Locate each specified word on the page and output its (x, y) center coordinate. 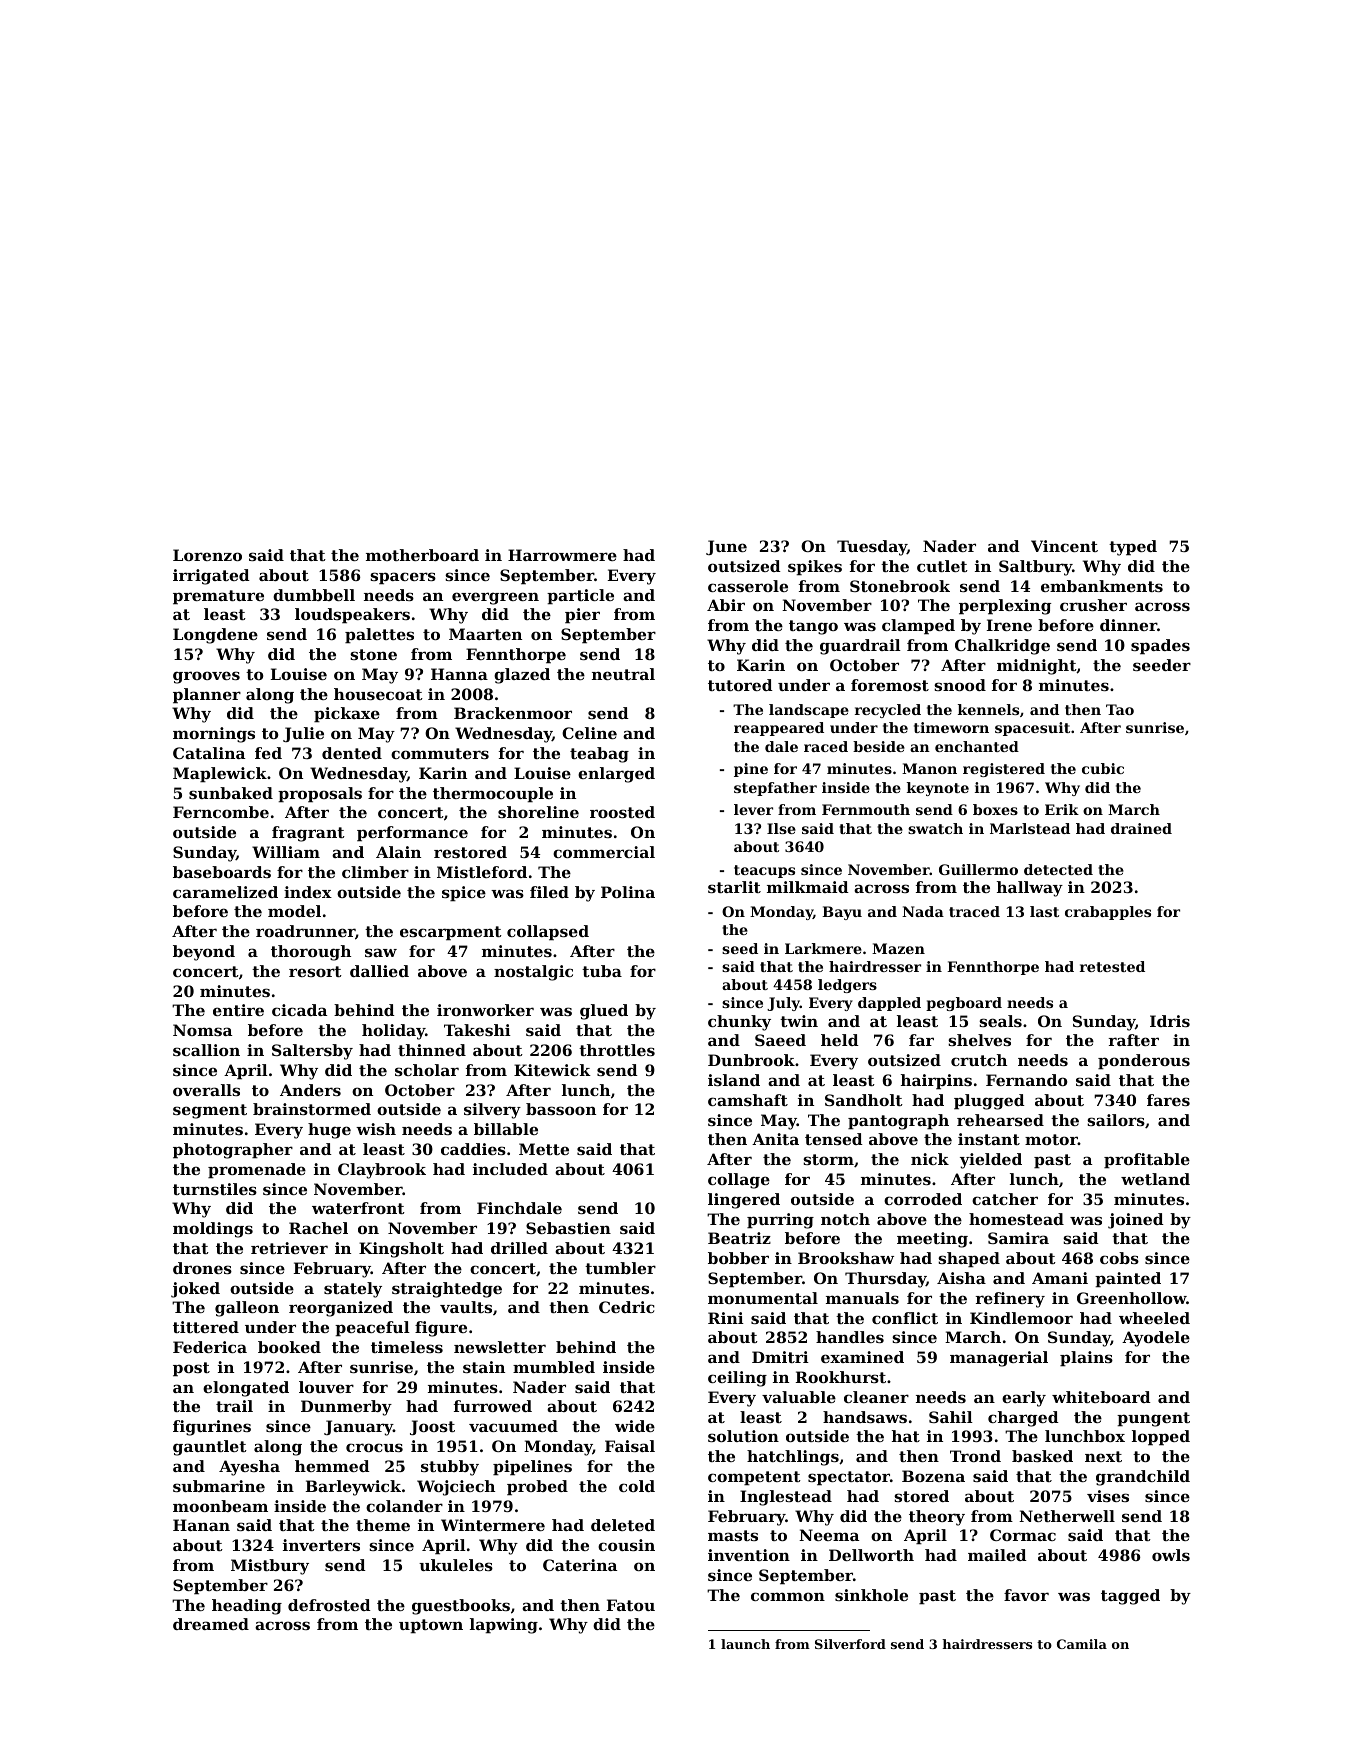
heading (247, 1607)
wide (635, 1426)
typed (1133, 548)
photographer (233, 1151)
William (286, 852)
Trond (975, 1456)
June (726, 547)
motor (1051, 1139)
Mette (544, 1149)
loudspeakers (352, 616)
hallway (1030, 889)
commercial (604, 852)
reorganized (341, 1309)
